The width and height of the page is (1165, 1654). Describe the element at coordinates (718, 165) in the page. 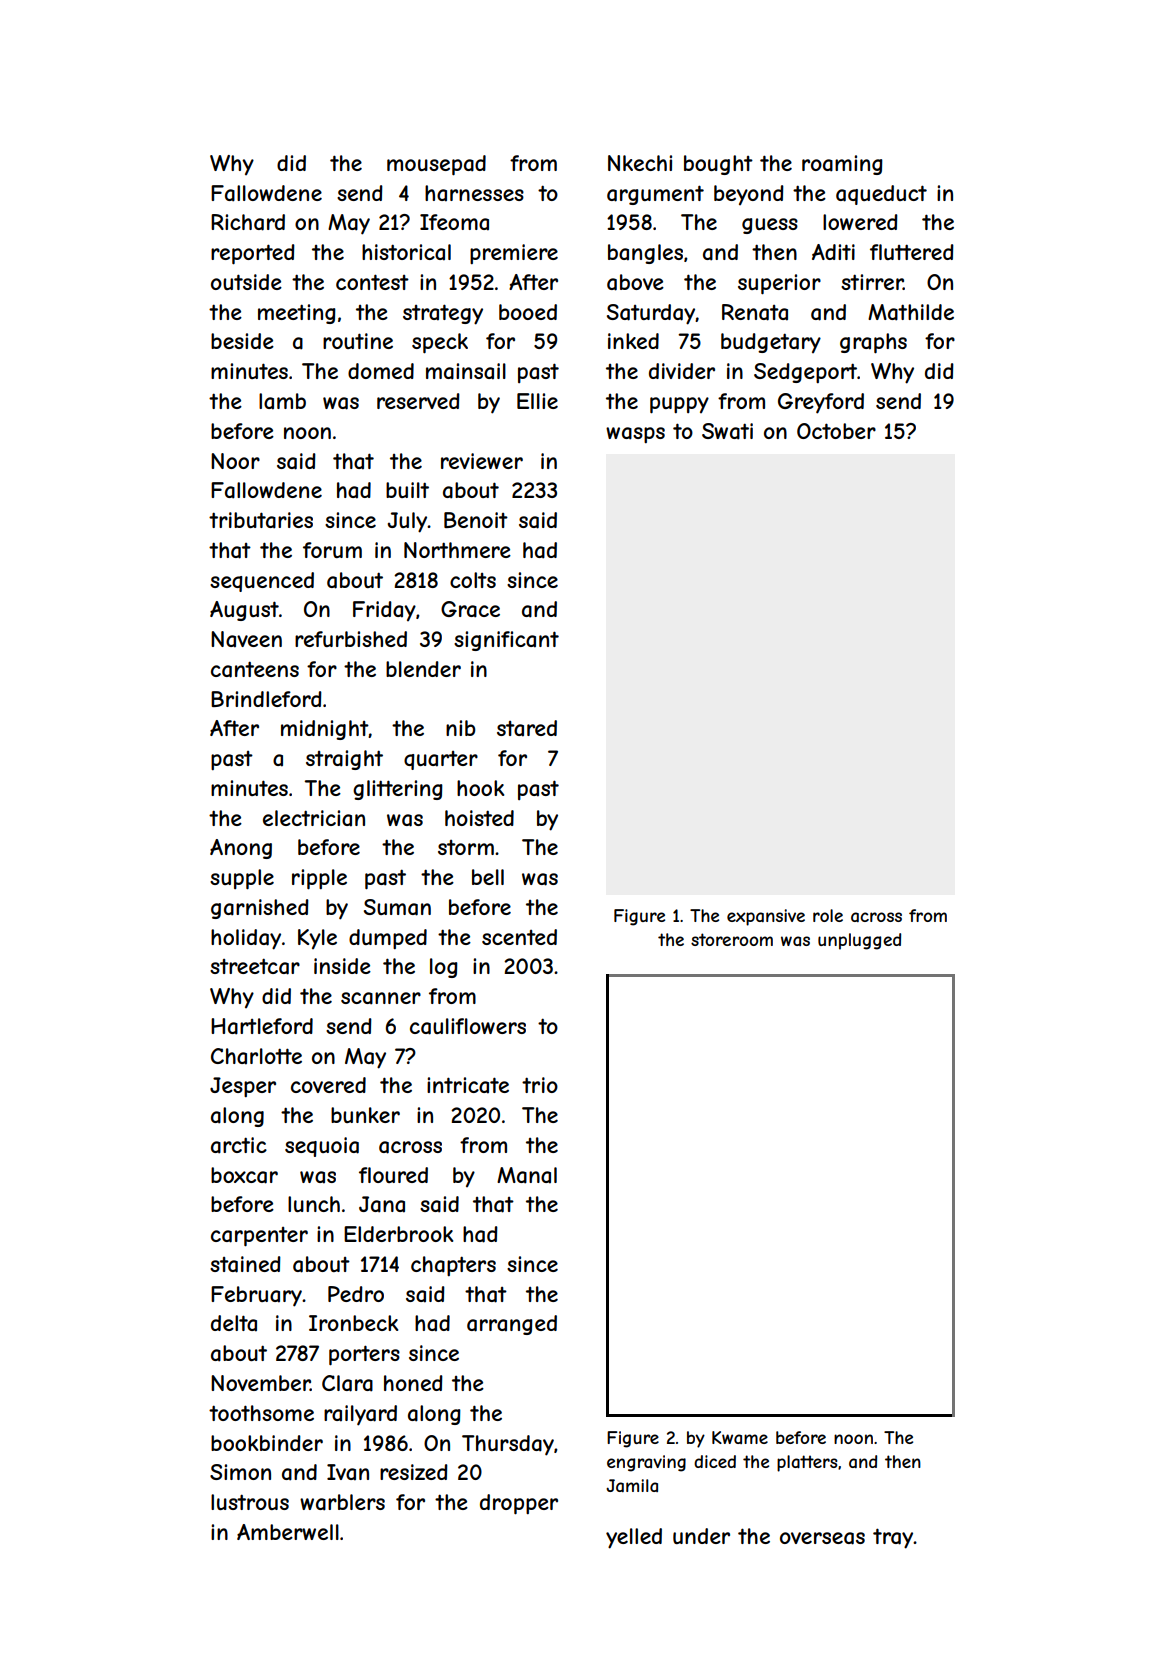

I see `bought` at that location.
